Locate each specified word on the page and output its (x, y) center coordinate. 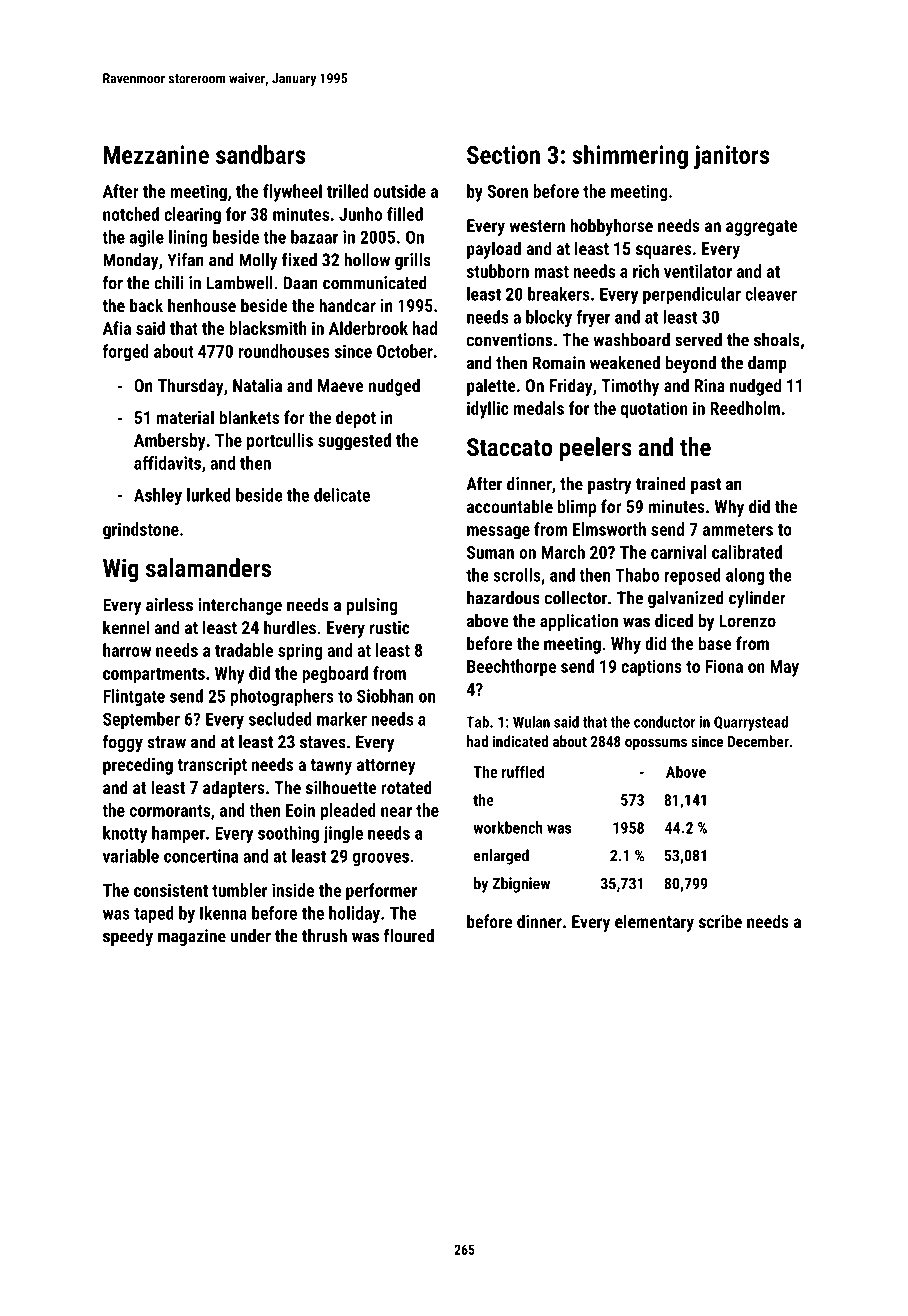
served (698, 340)
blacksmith (268, 328)
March (563, 552)
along (745, 576)
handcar (347, 305)
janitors (732, 157)
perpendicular (692, 295)
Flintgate (134, 697)
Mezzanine (156, 154)
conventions (509, 340)
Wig (121, 570)
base (715, 643)
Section (503, 154)
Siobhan (385, 696)
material (185, 417)
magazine (192, 937)
